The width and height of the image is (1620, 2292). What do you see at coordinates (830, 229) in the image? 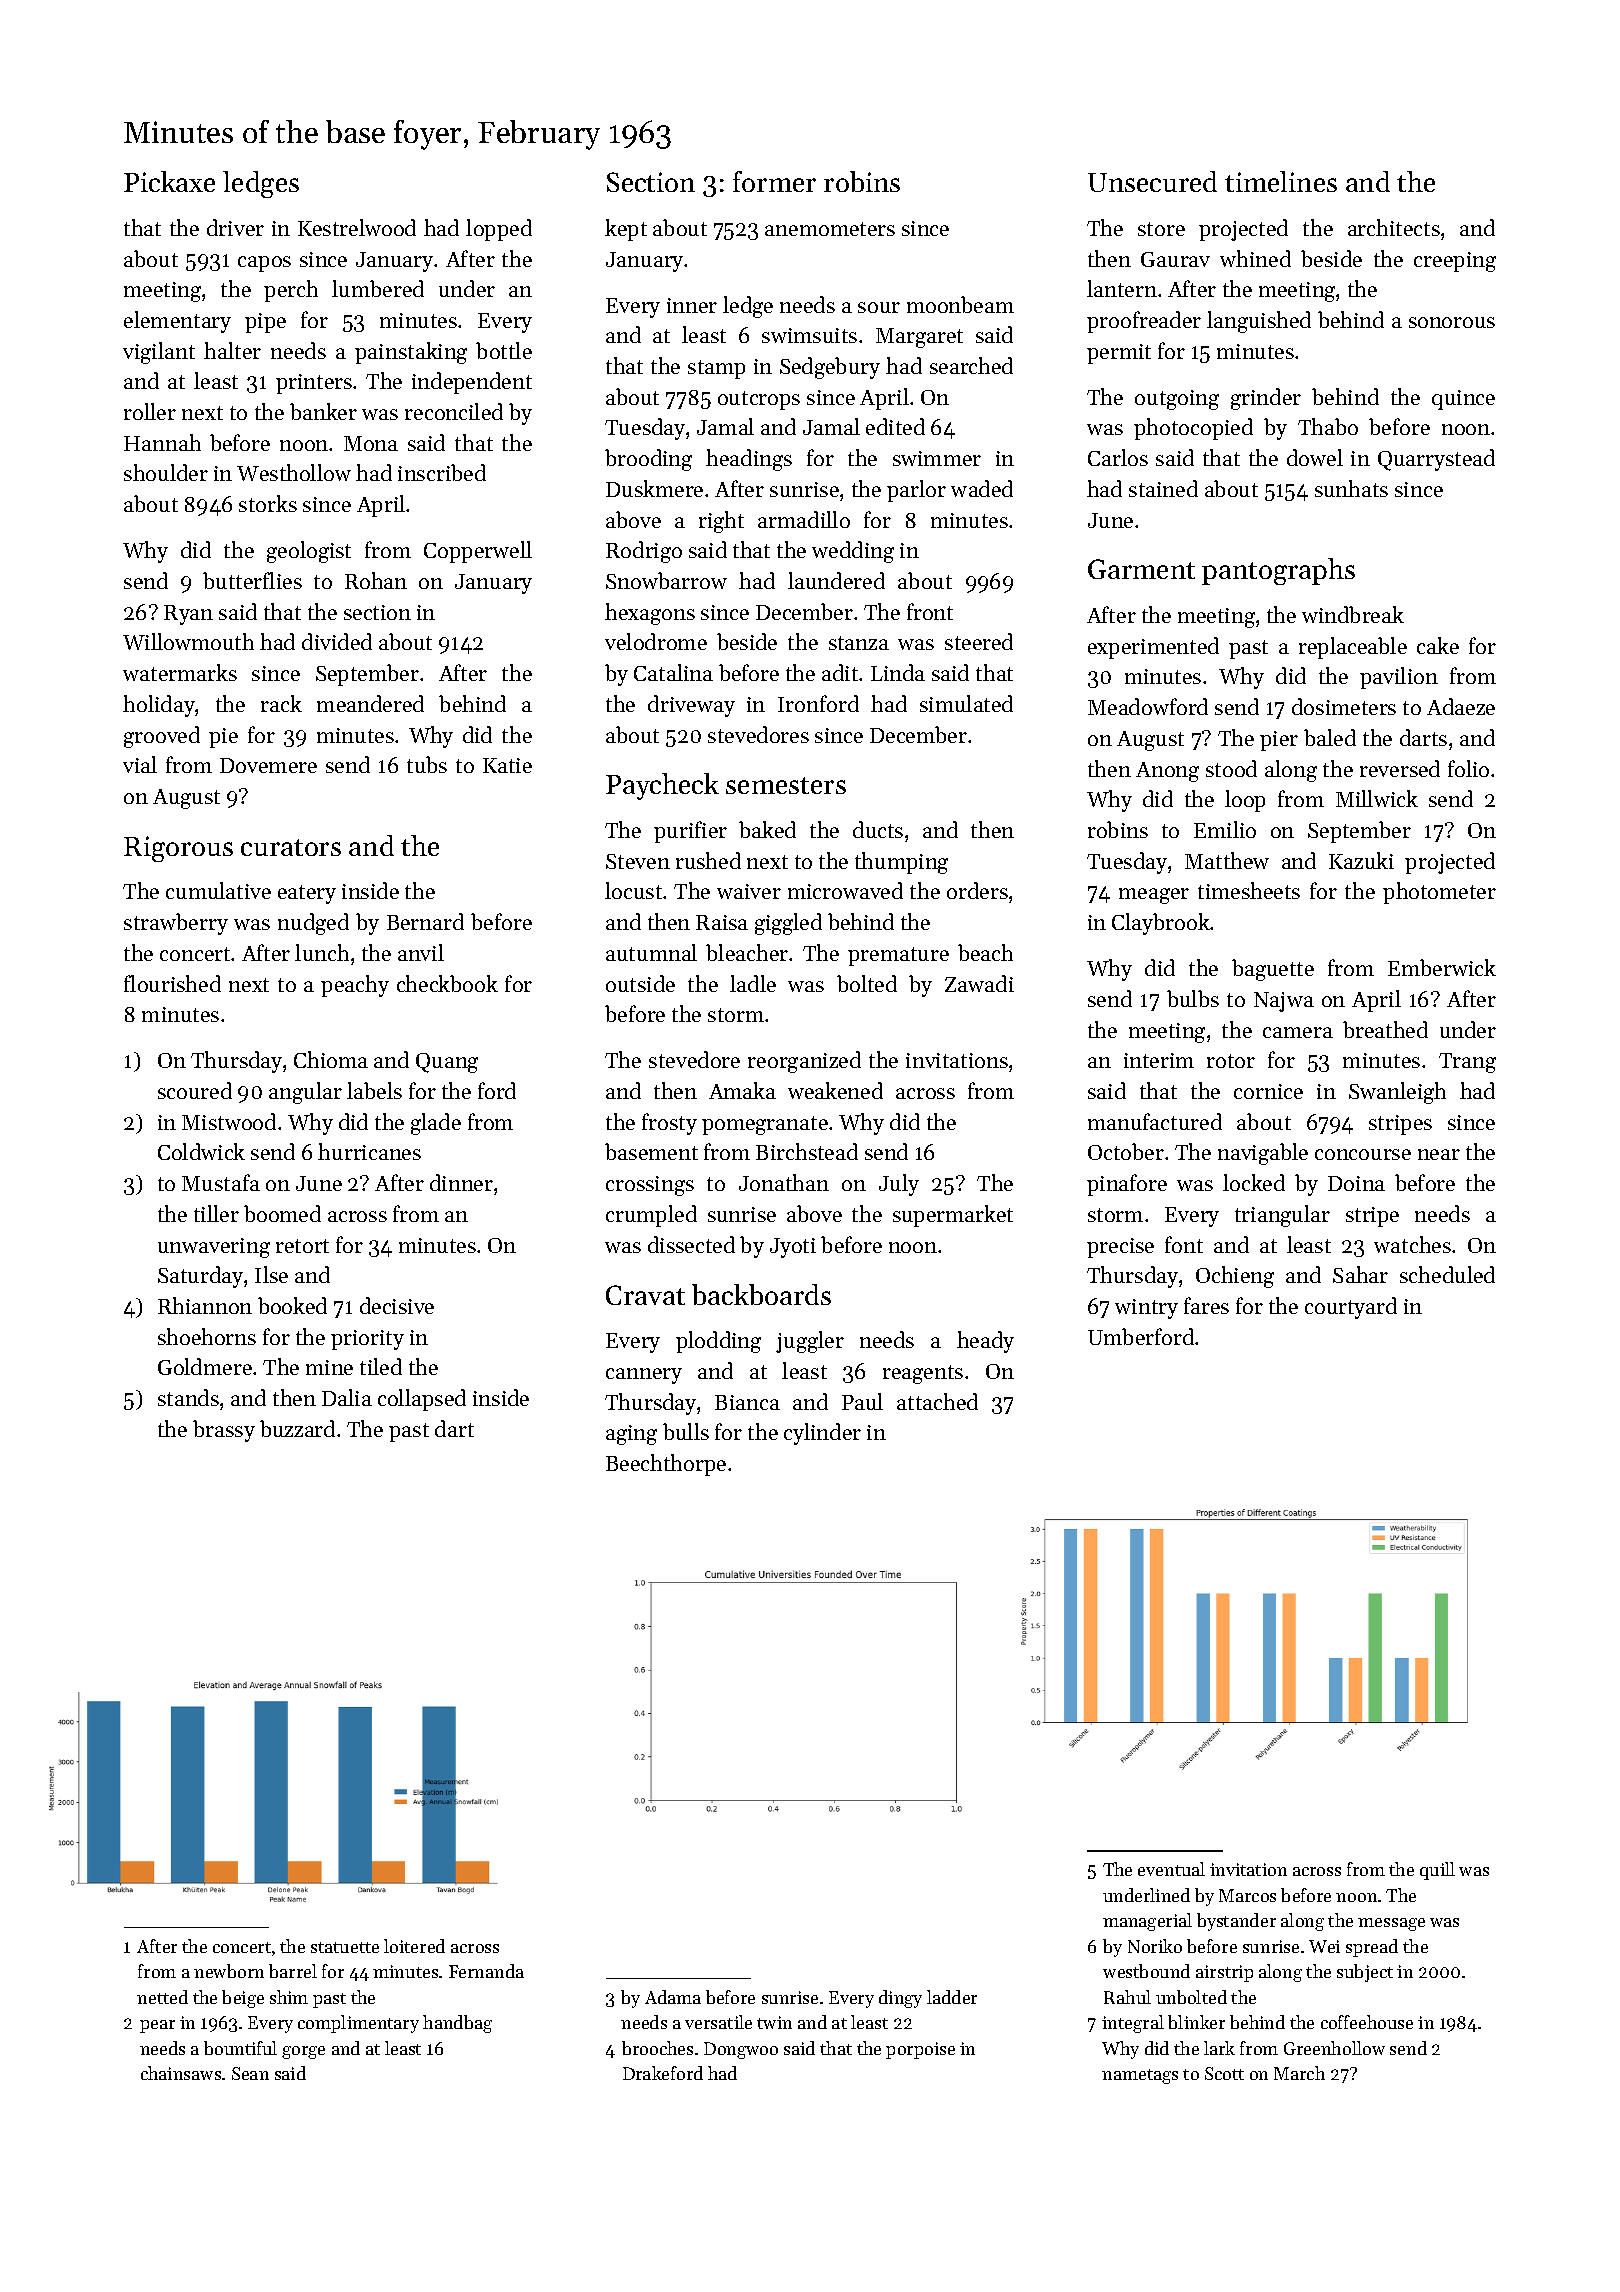
I see `anemometers` at bounding box center [830, 229].
